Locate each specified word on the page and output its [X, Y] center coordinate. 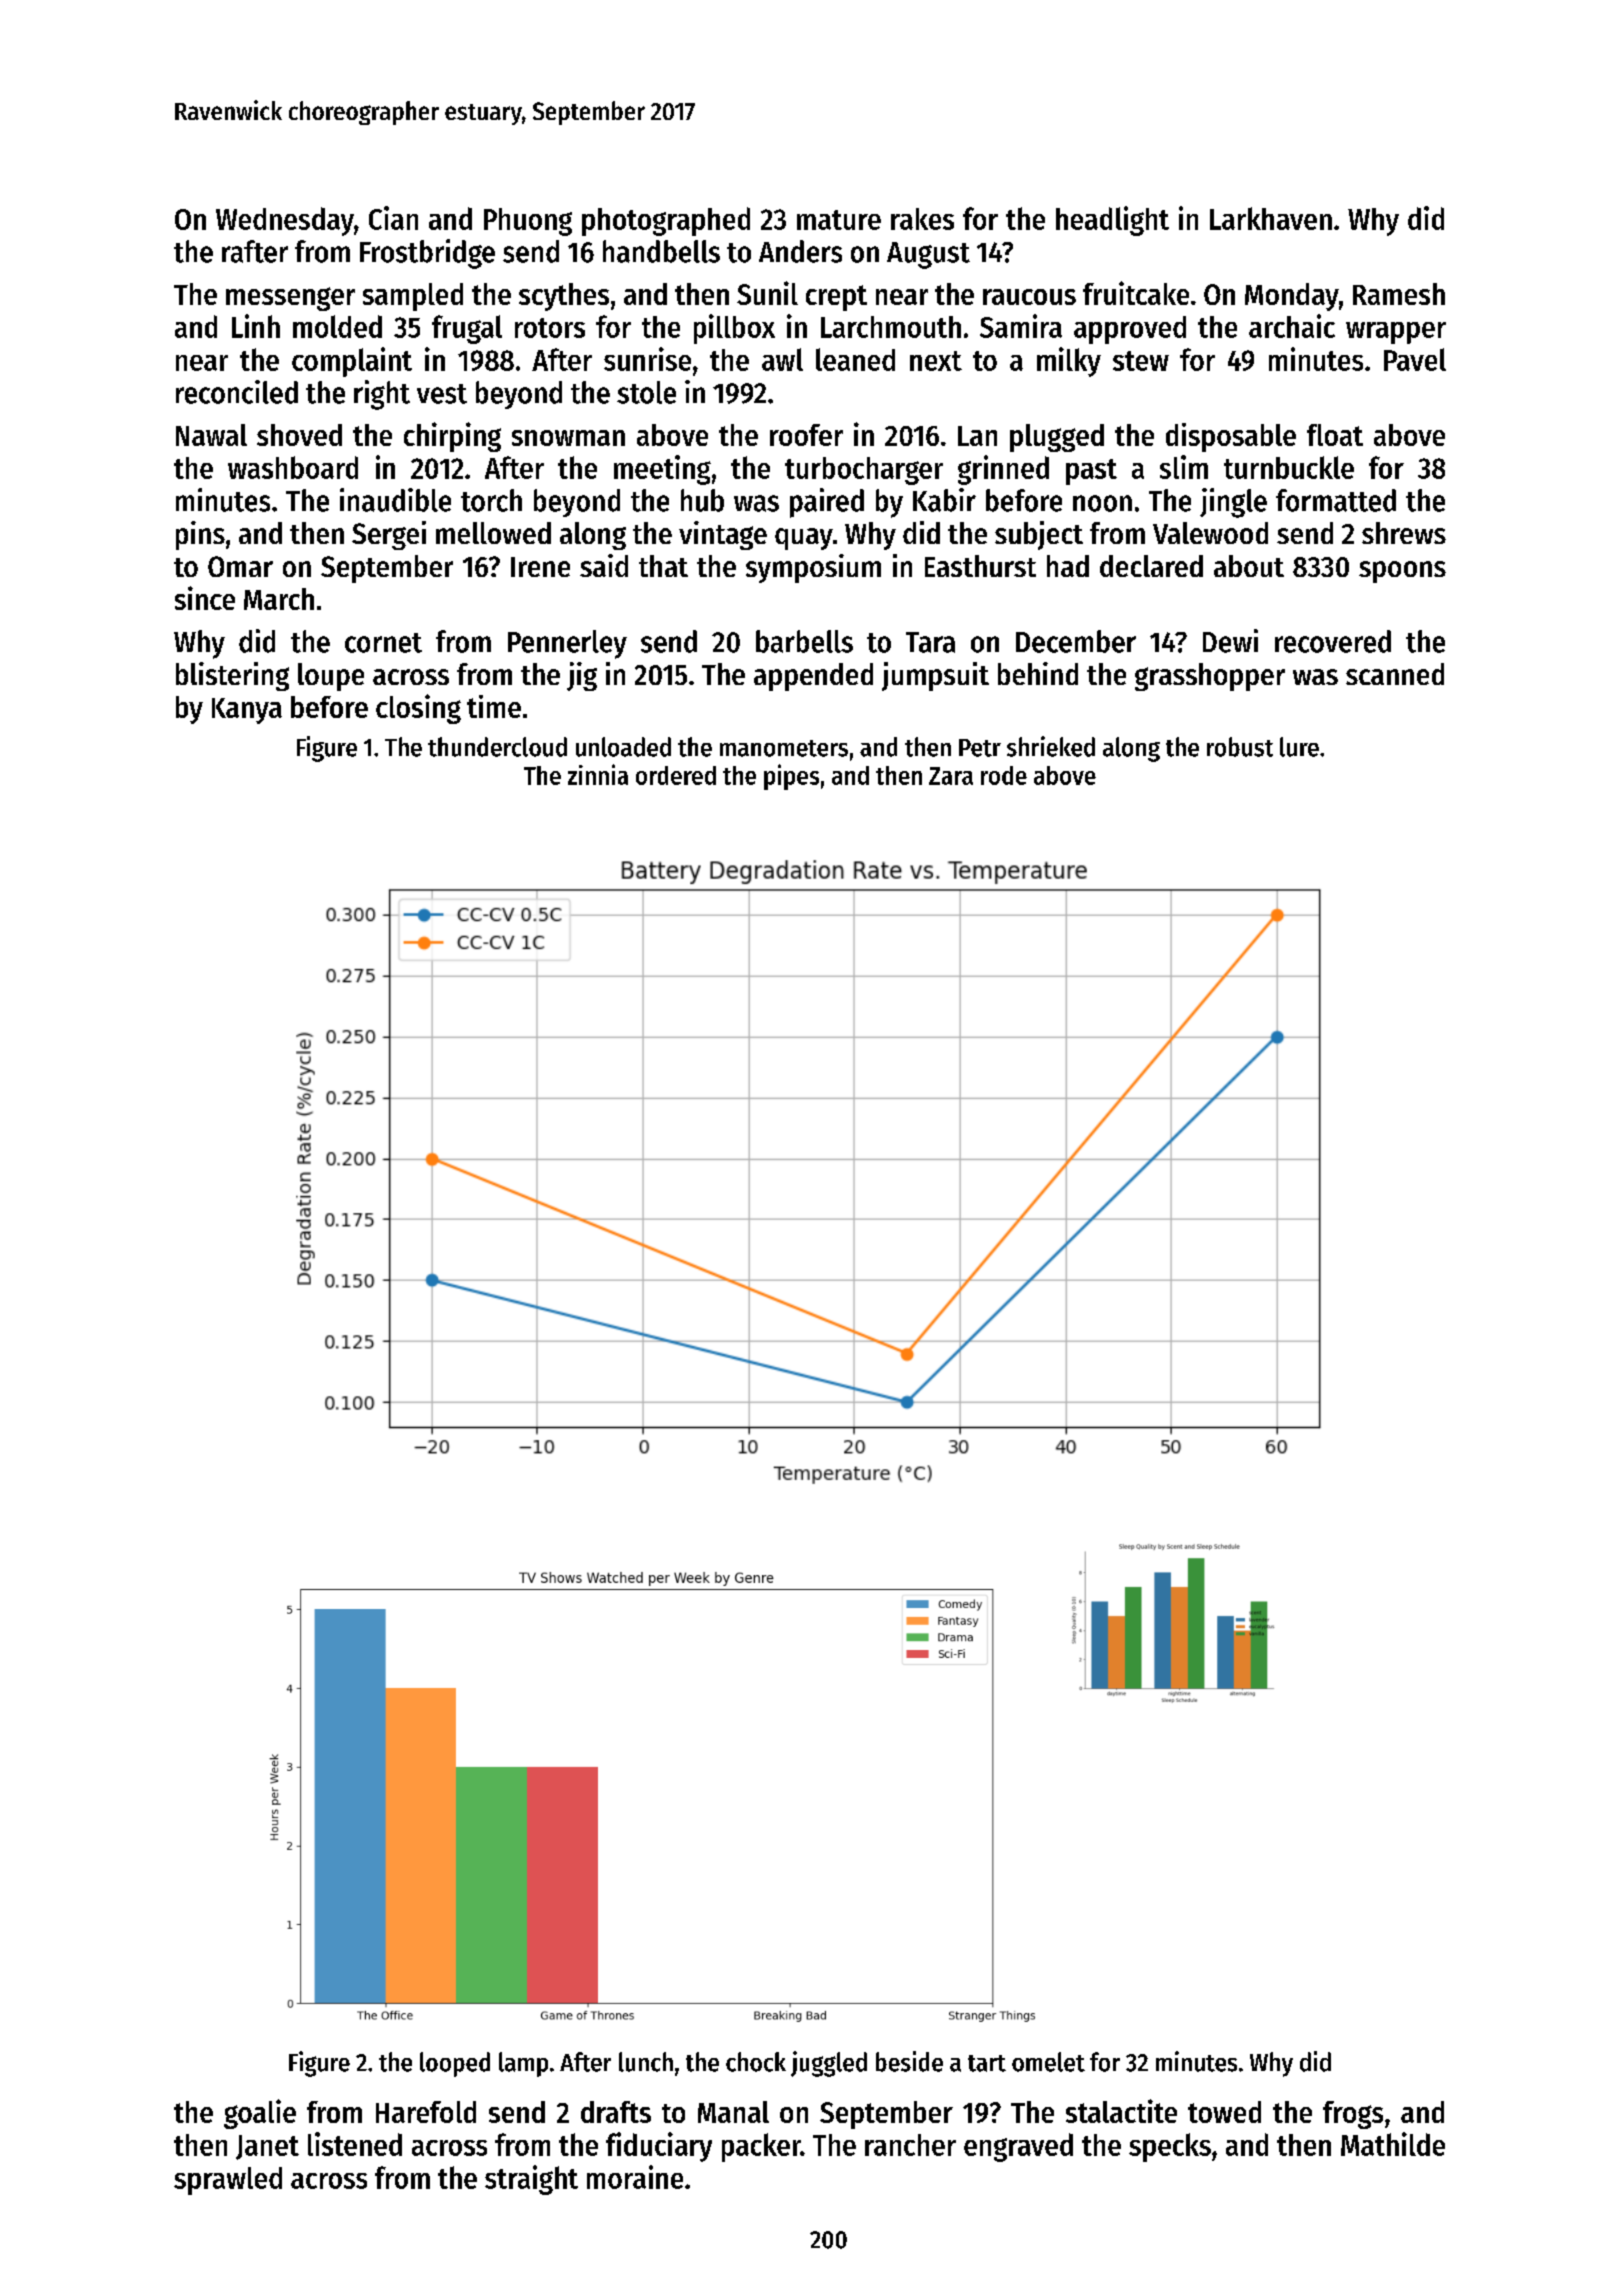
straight [531, 2180]
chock [756, 2062]
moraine [635, 2177]
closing [418, 709]
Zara [951, 776]
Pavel [1415, 359]
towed [1224, 2112]
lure [1299, 747]
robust [1240, 747]
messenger [290, 299]
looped [455, 2064]
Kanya [247, 711]
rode [1004, 775]
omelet [1048, 2062]
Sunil [767, 293]
